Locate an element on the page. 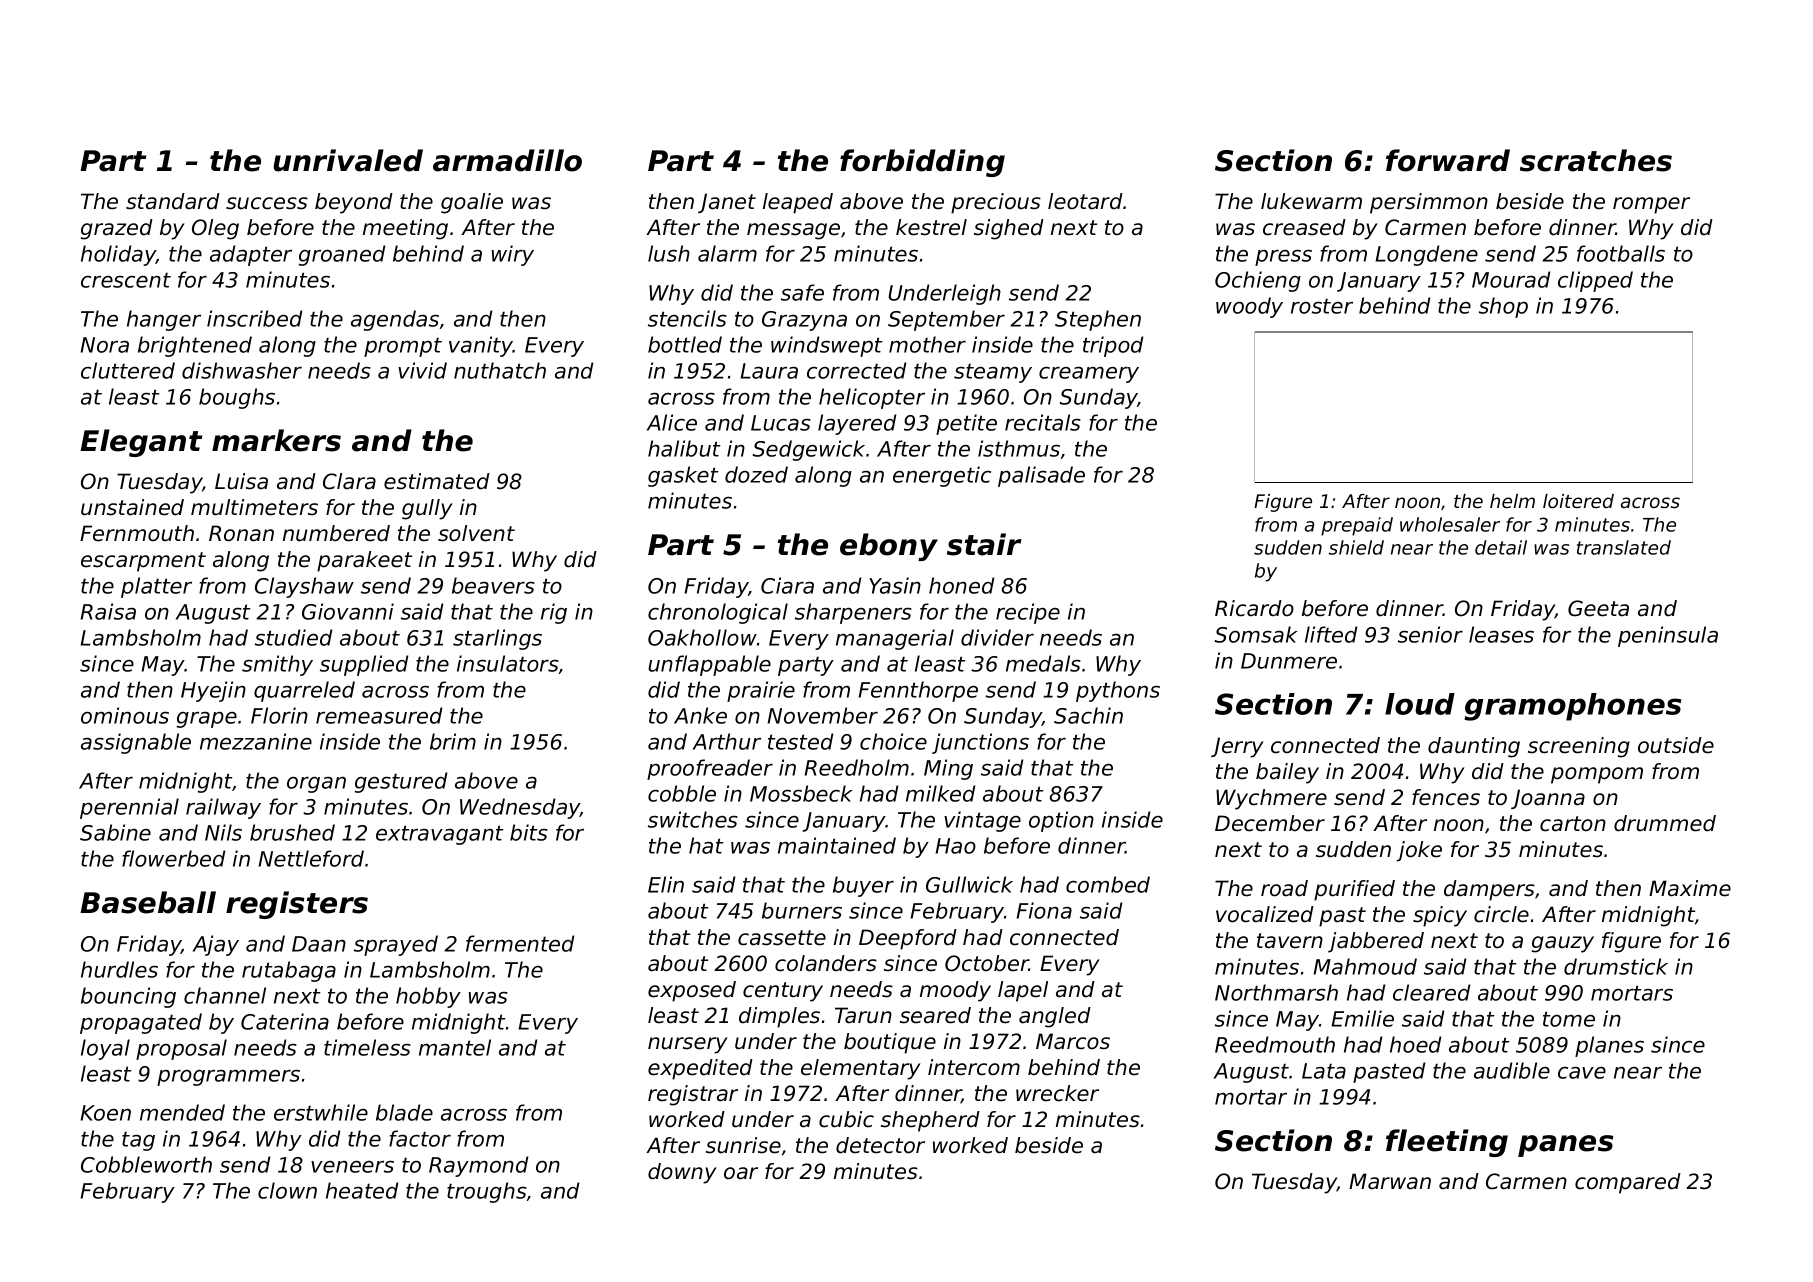  helm is located at coordinates (1512, 501).
